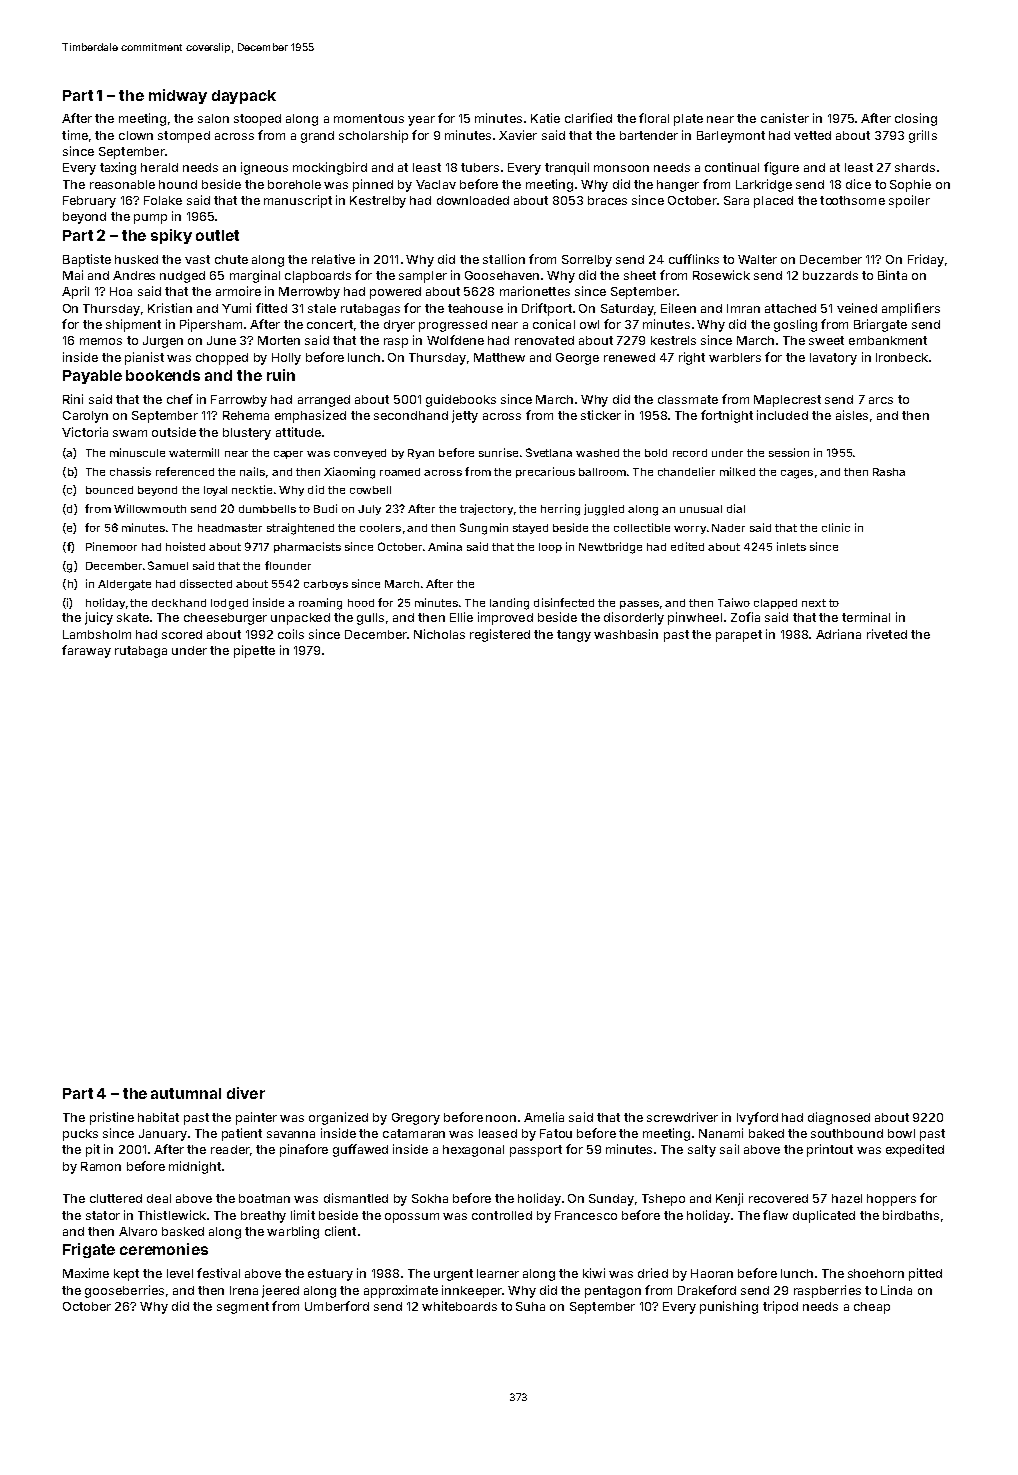 The image size is (1018, 1475). Describe the element at coordinates (178, 96) in the page. I see `midway` at that location.
